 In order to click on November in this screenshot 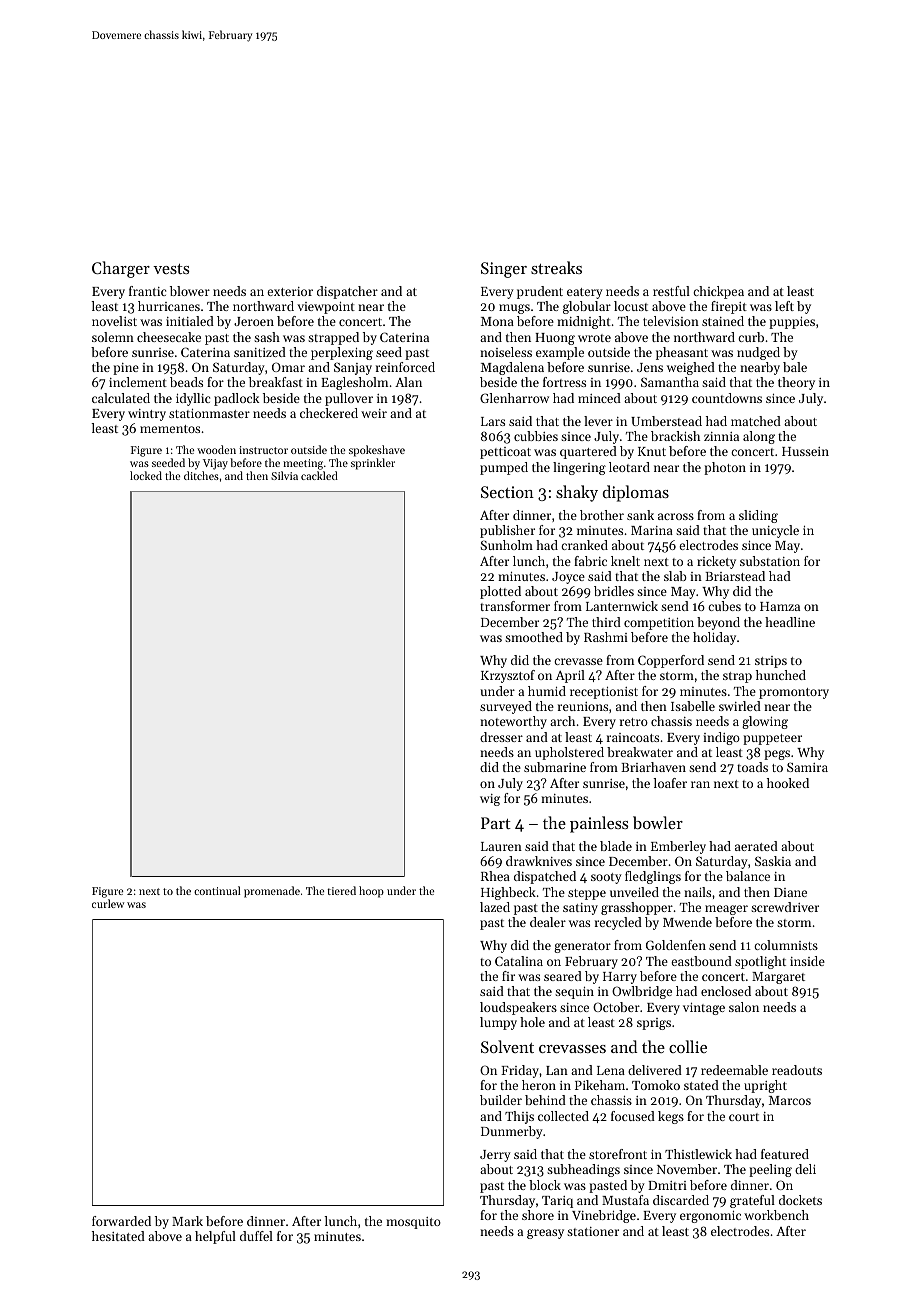, I will do `click(687, 1169)`.
